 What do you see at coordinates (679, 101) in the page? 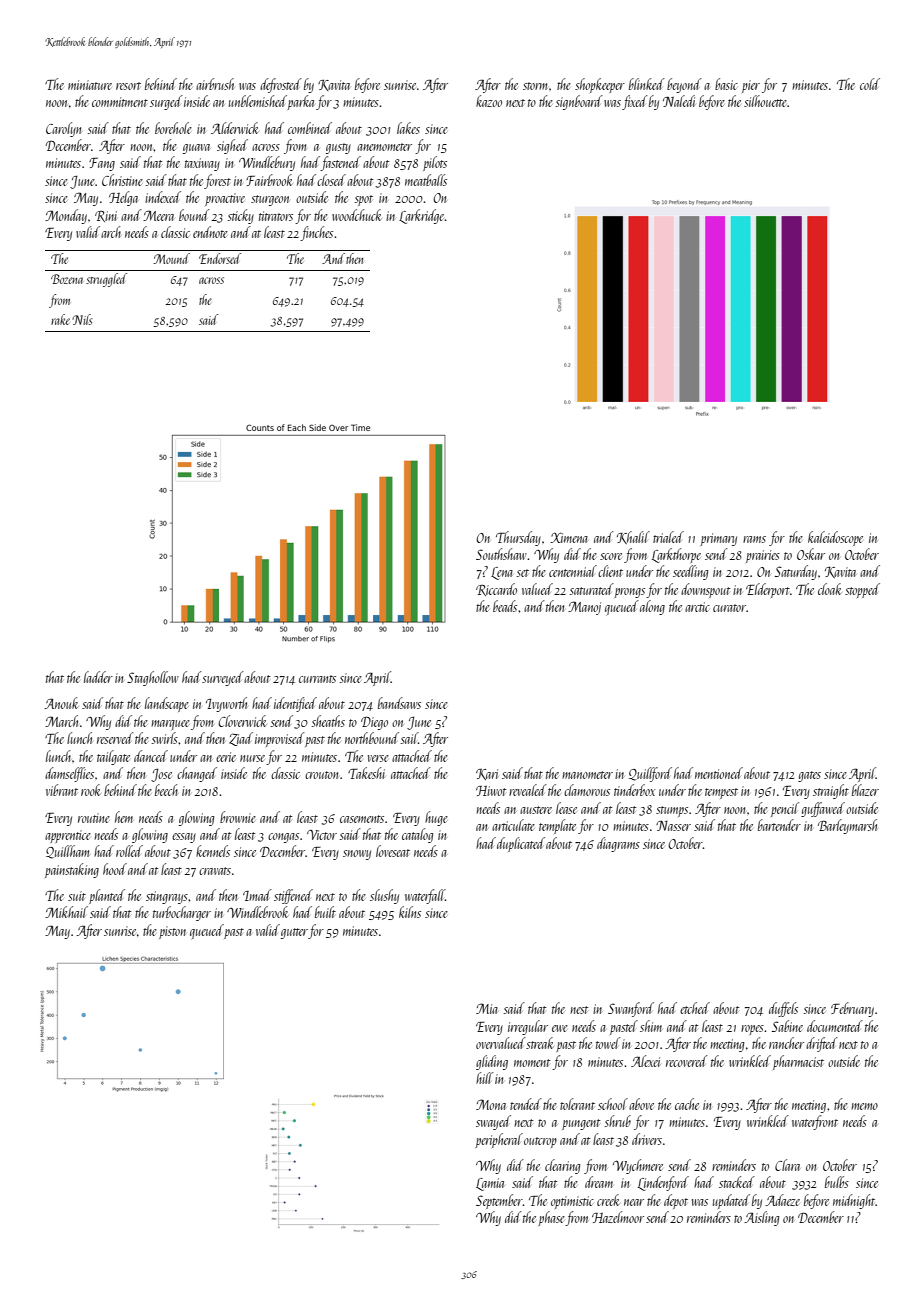
I see `Naledi` at bounding box center [679, 101].
